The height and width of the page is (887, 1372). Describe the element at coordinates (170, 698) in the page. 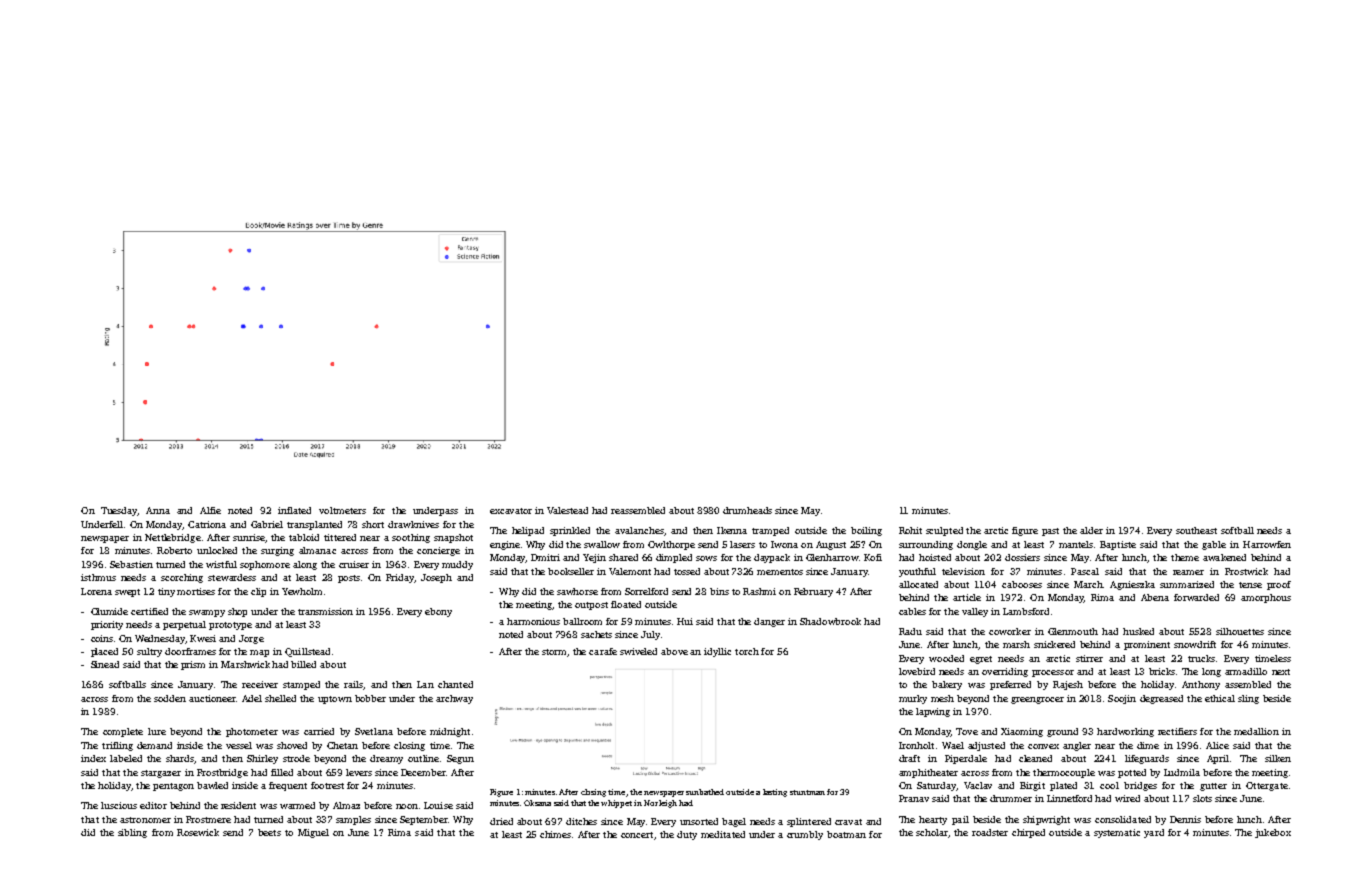

I see `sodden` at that location.
